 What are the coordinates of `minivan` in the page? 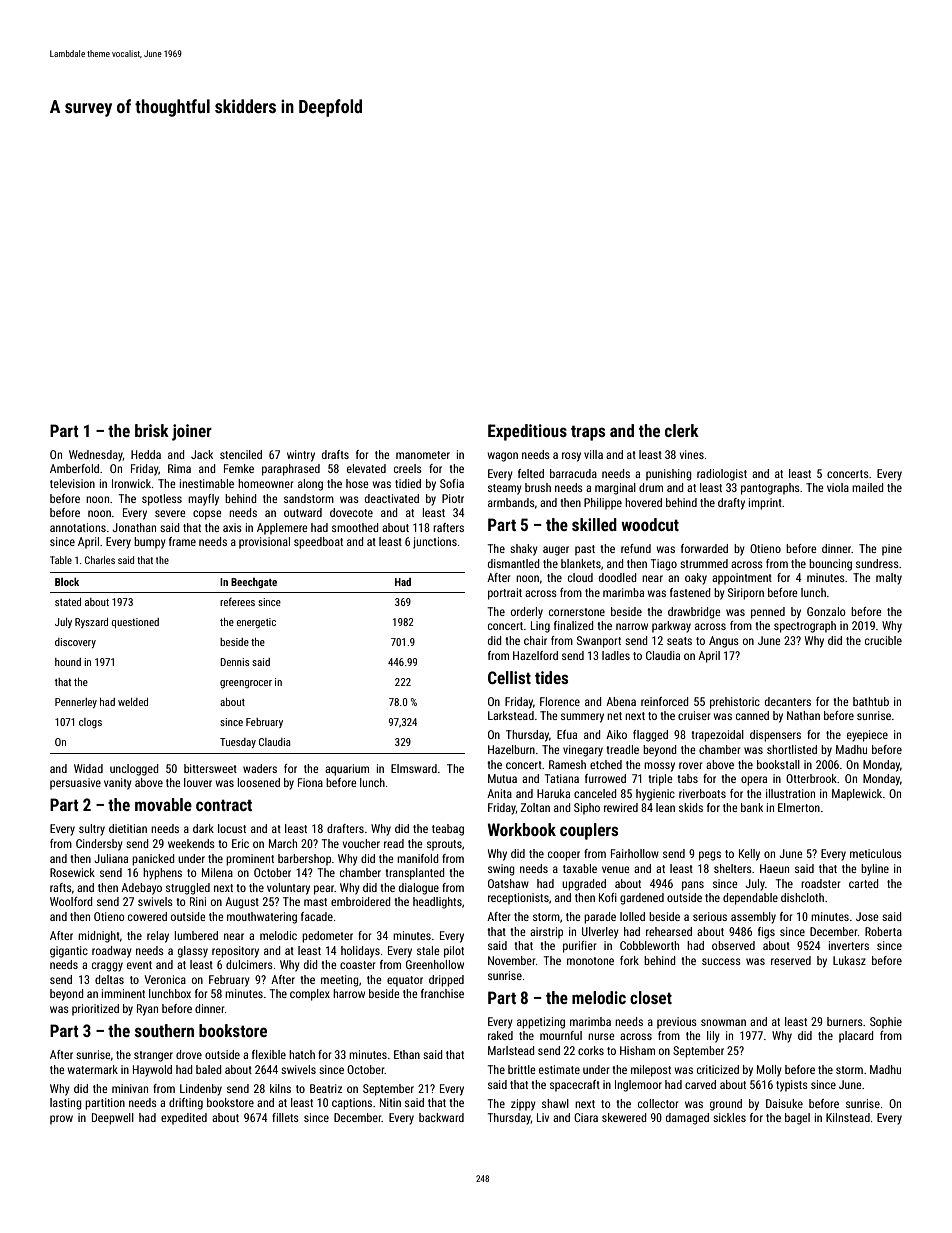 It's located at (130, 1088).
